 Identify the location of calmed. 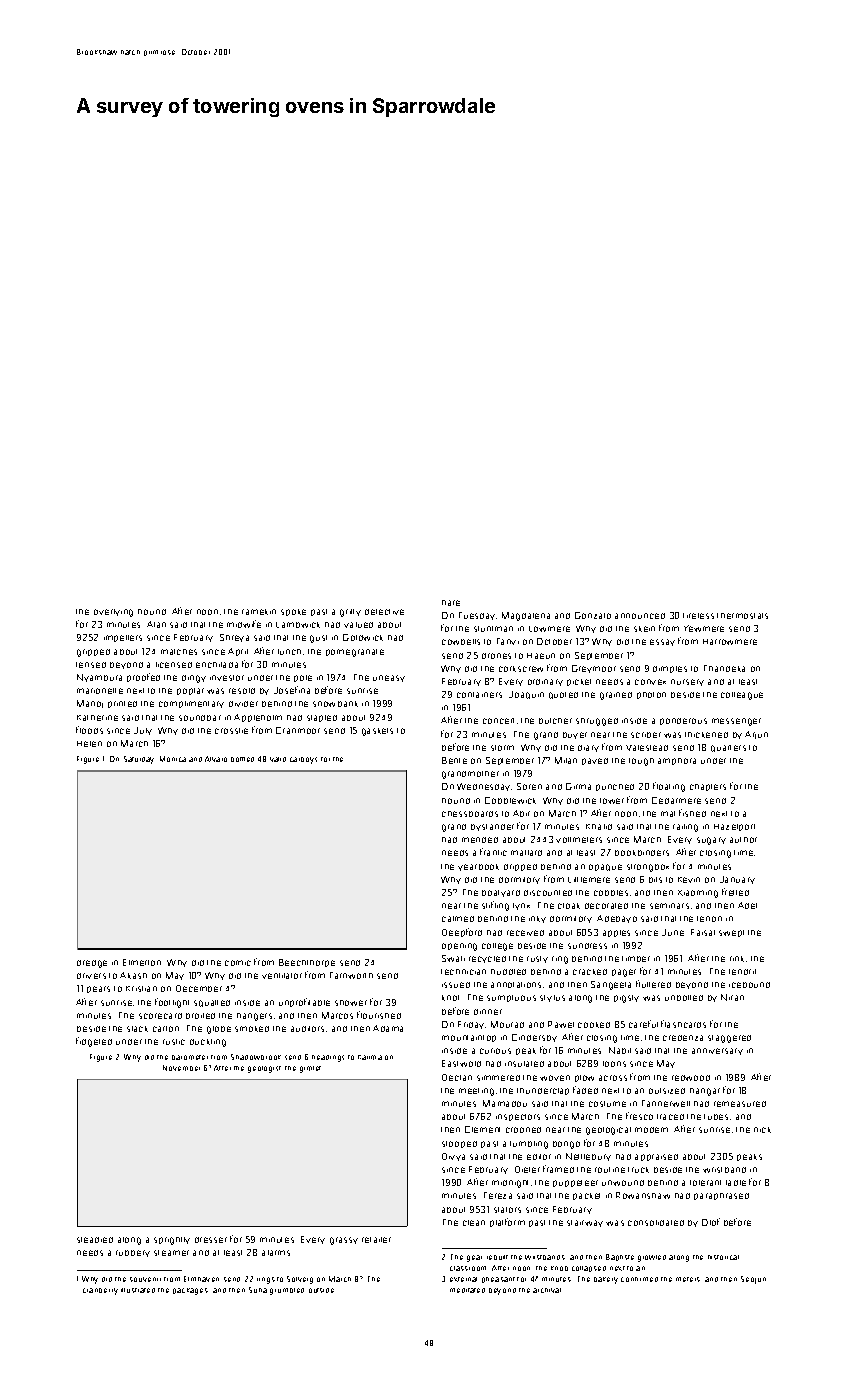
(458, 919).
